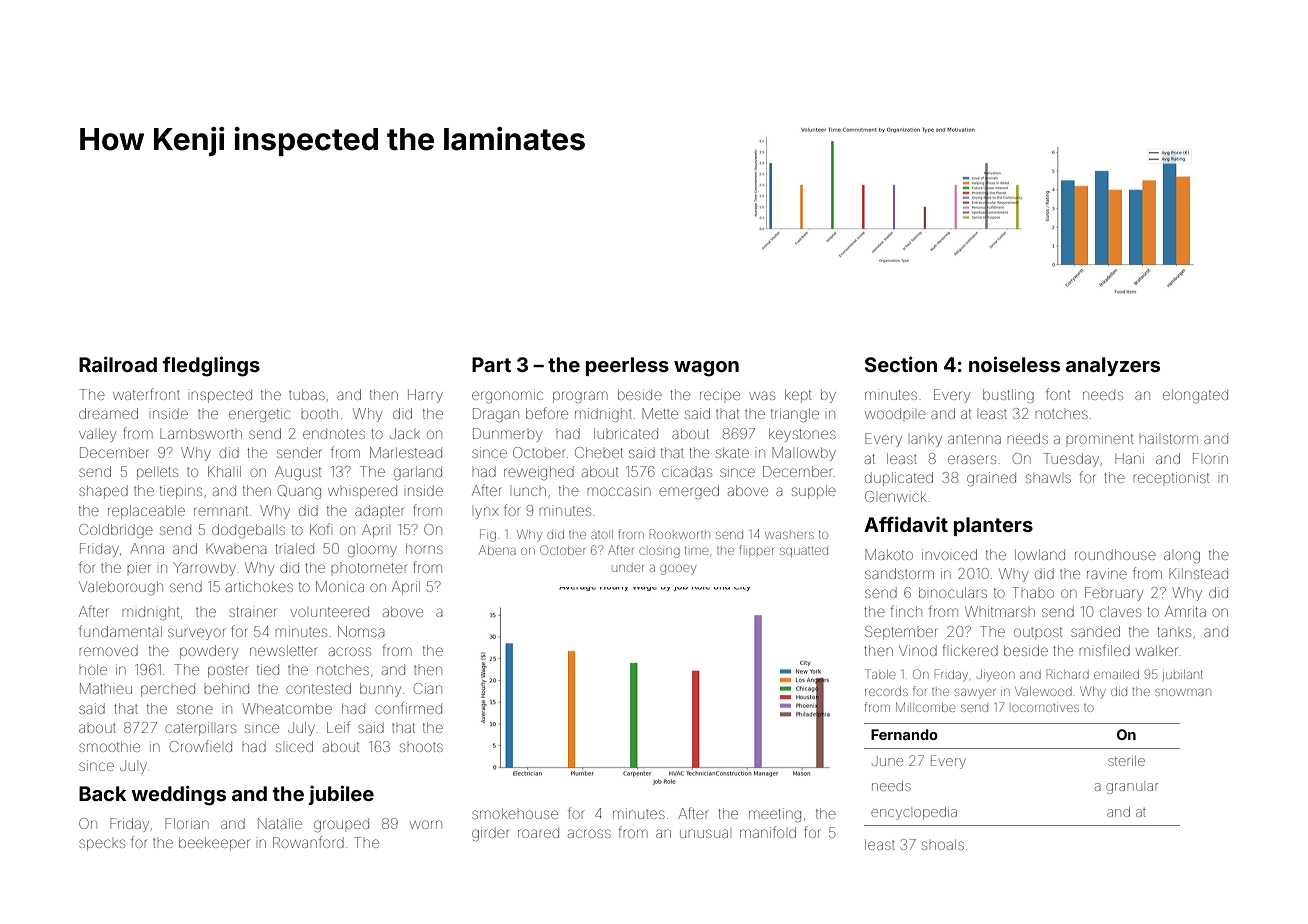 The image size is (1308, 924). Describe the element at coordinates (372, 550) in the screenshot. I see `gloomy` at that location.
